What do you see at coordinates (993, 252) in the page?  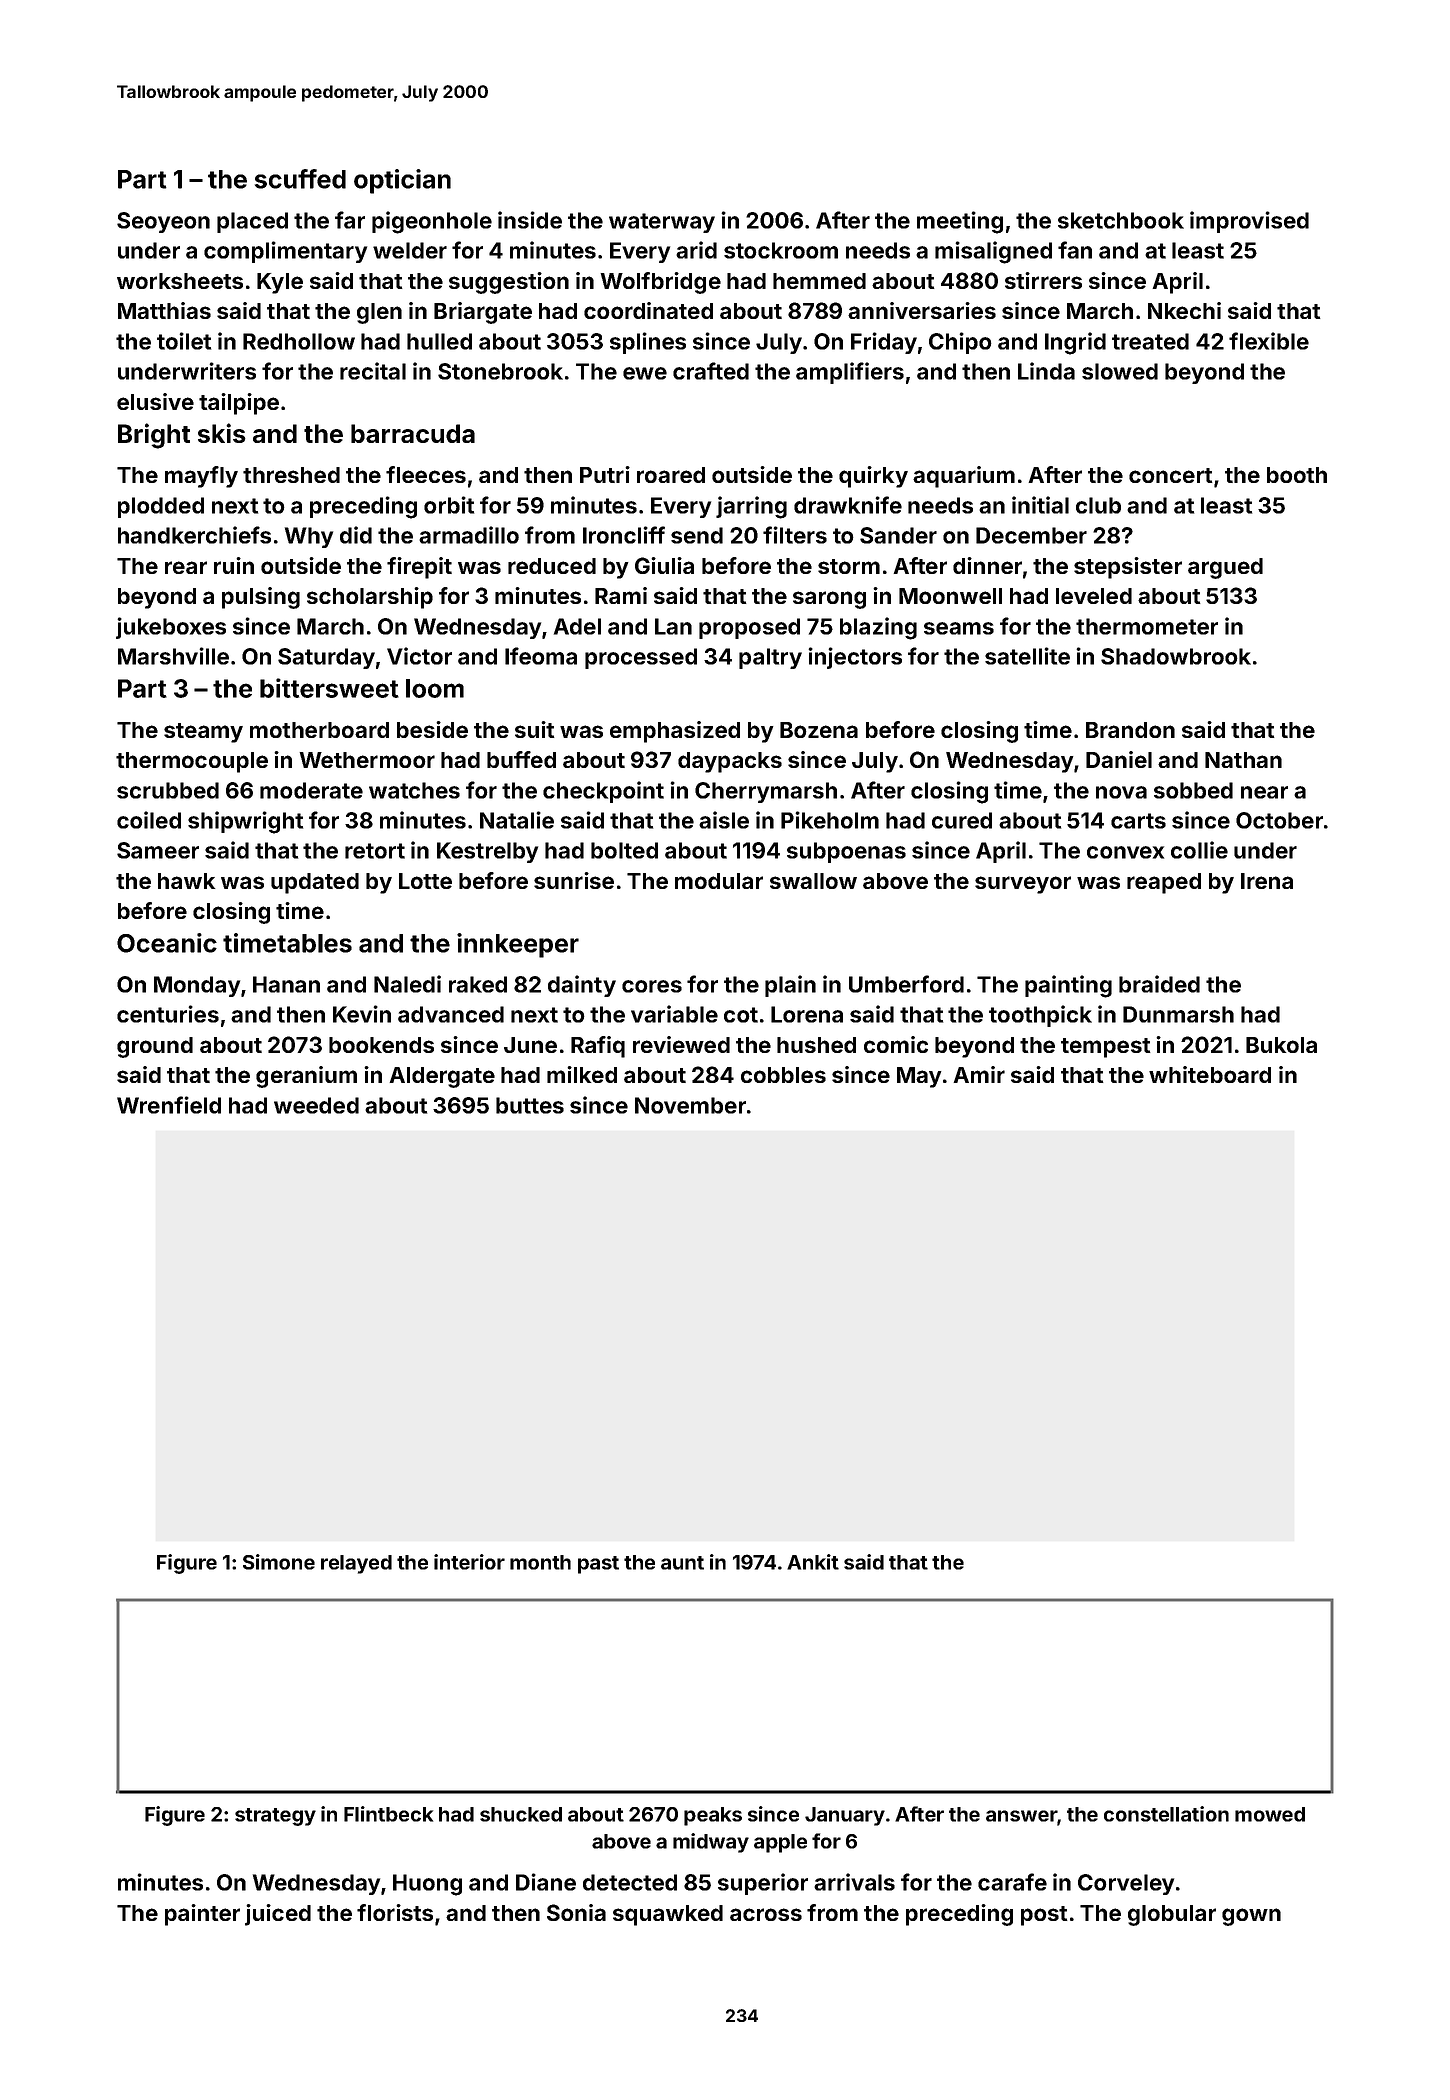 I see `misaligned` at bounding box center [993, 252].
